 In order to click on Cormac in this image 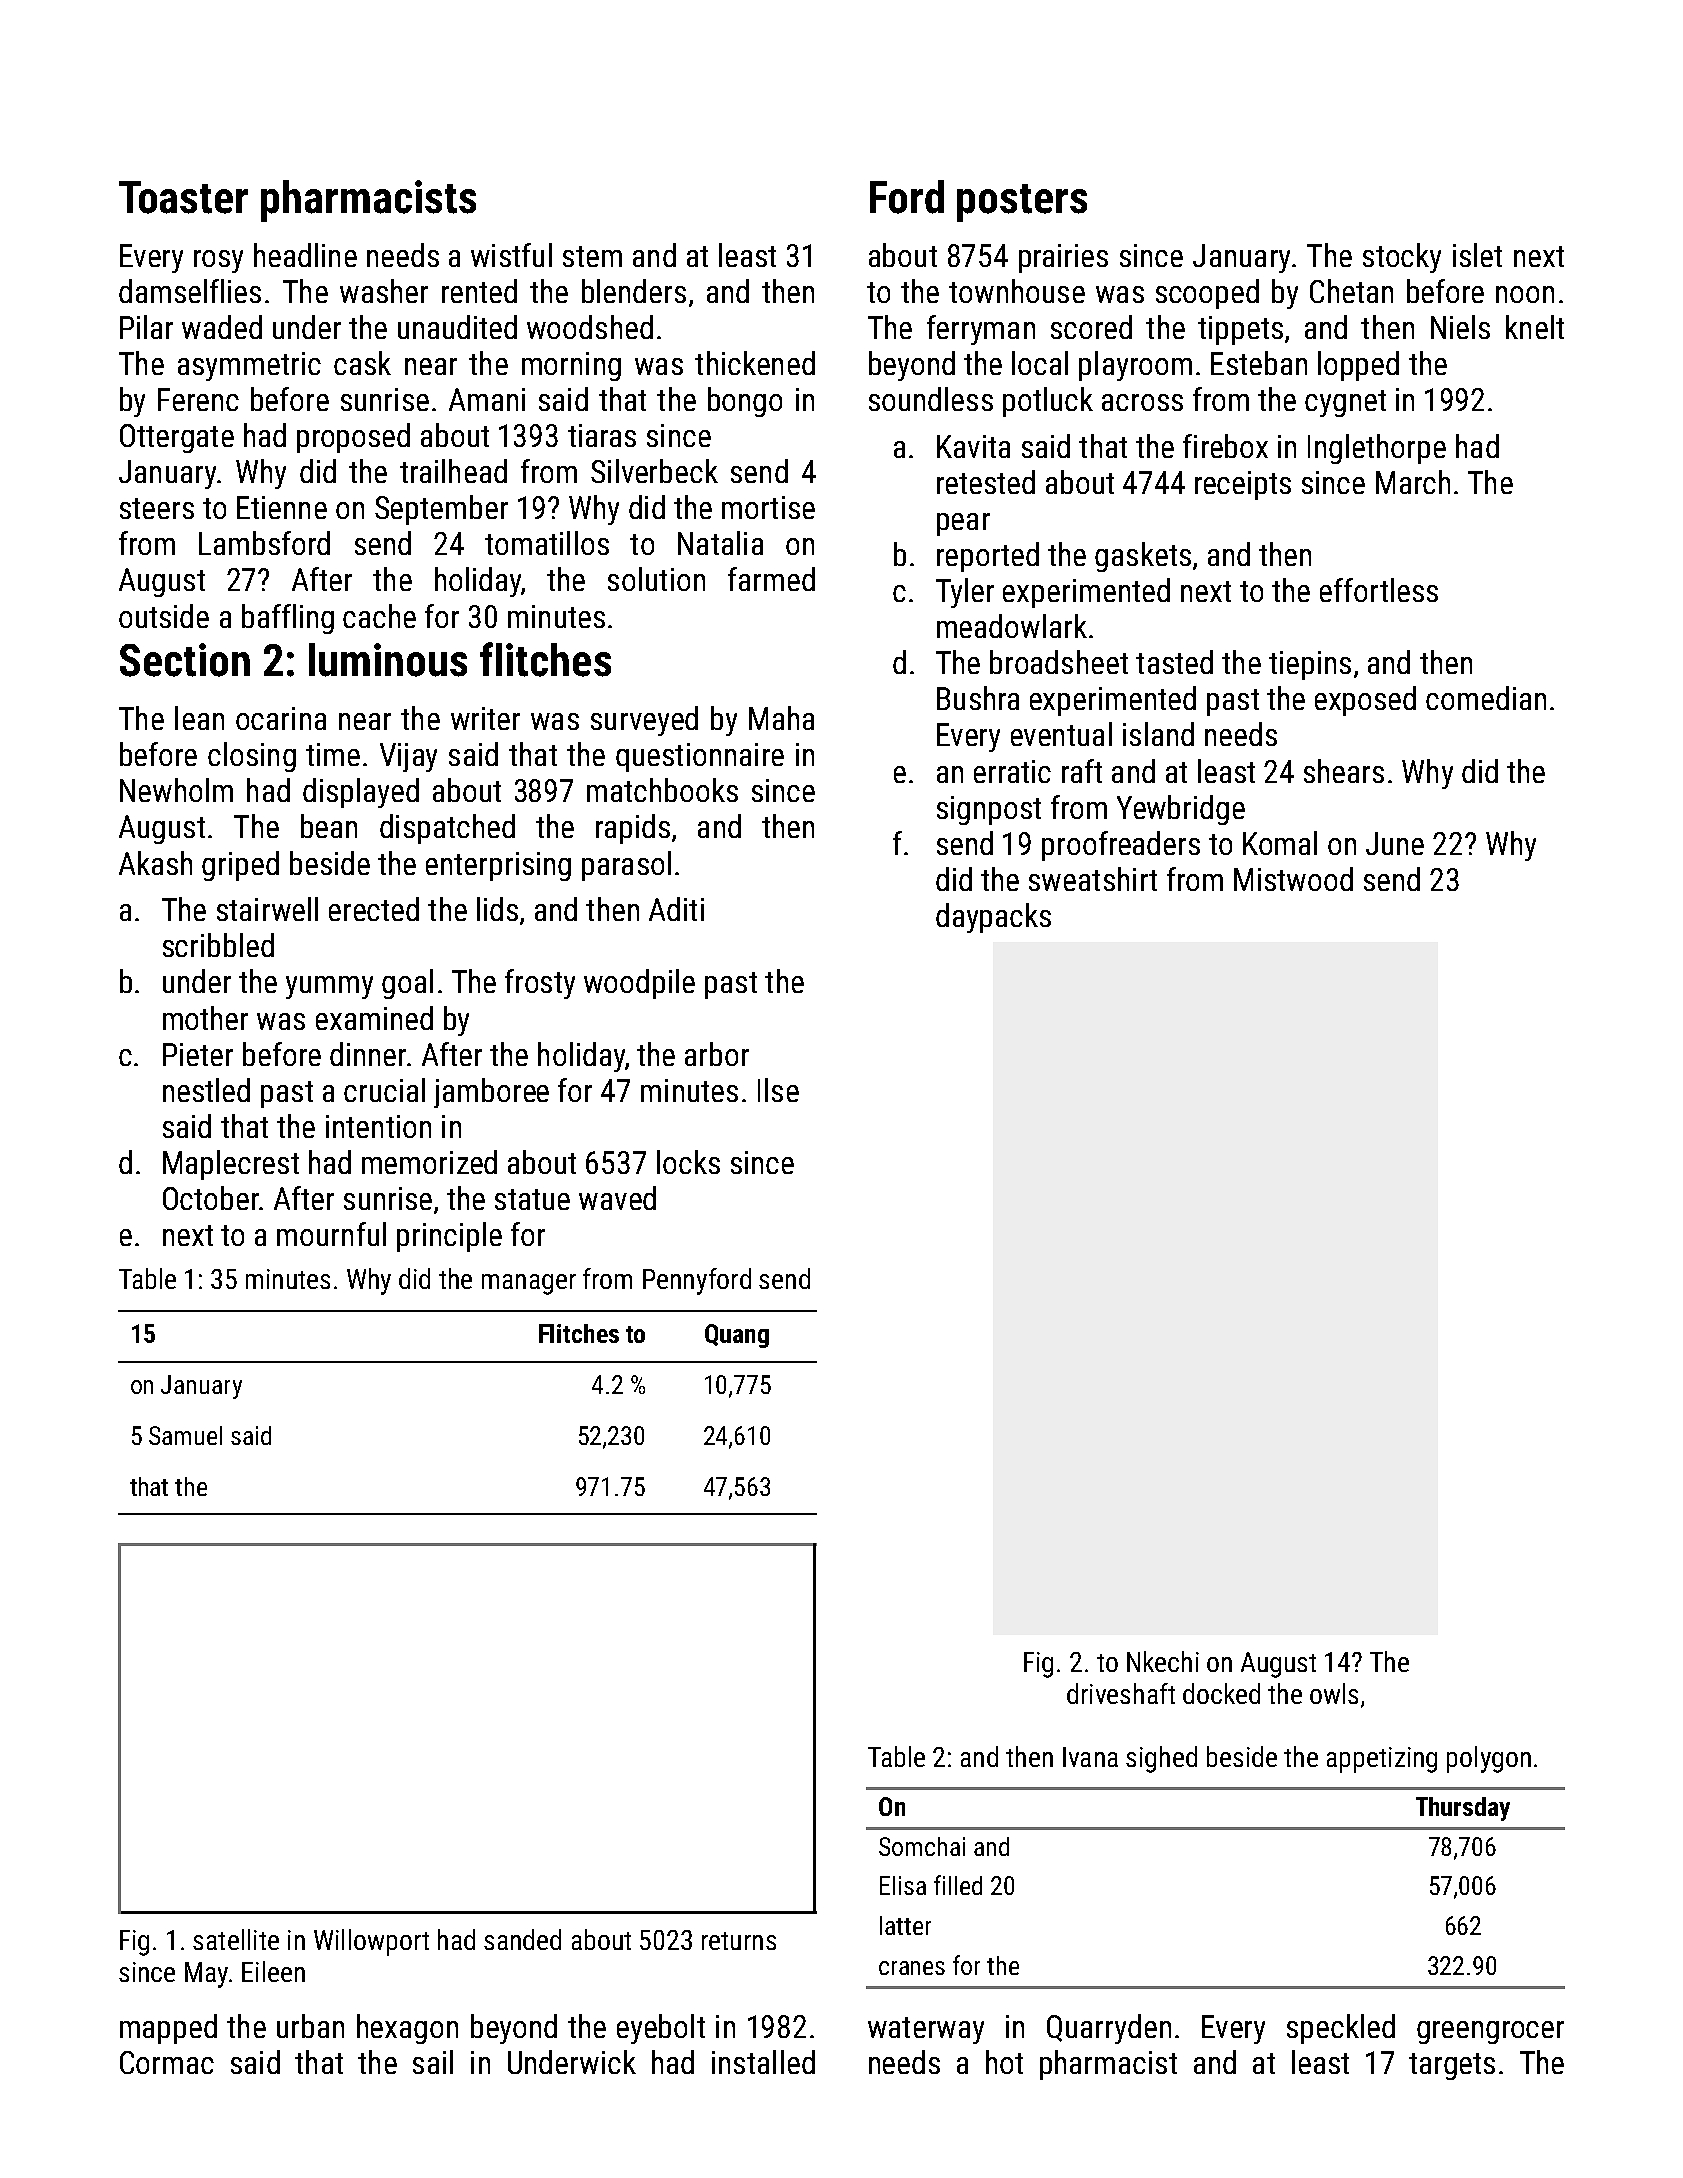, I will do `click(167, 2062)`.
